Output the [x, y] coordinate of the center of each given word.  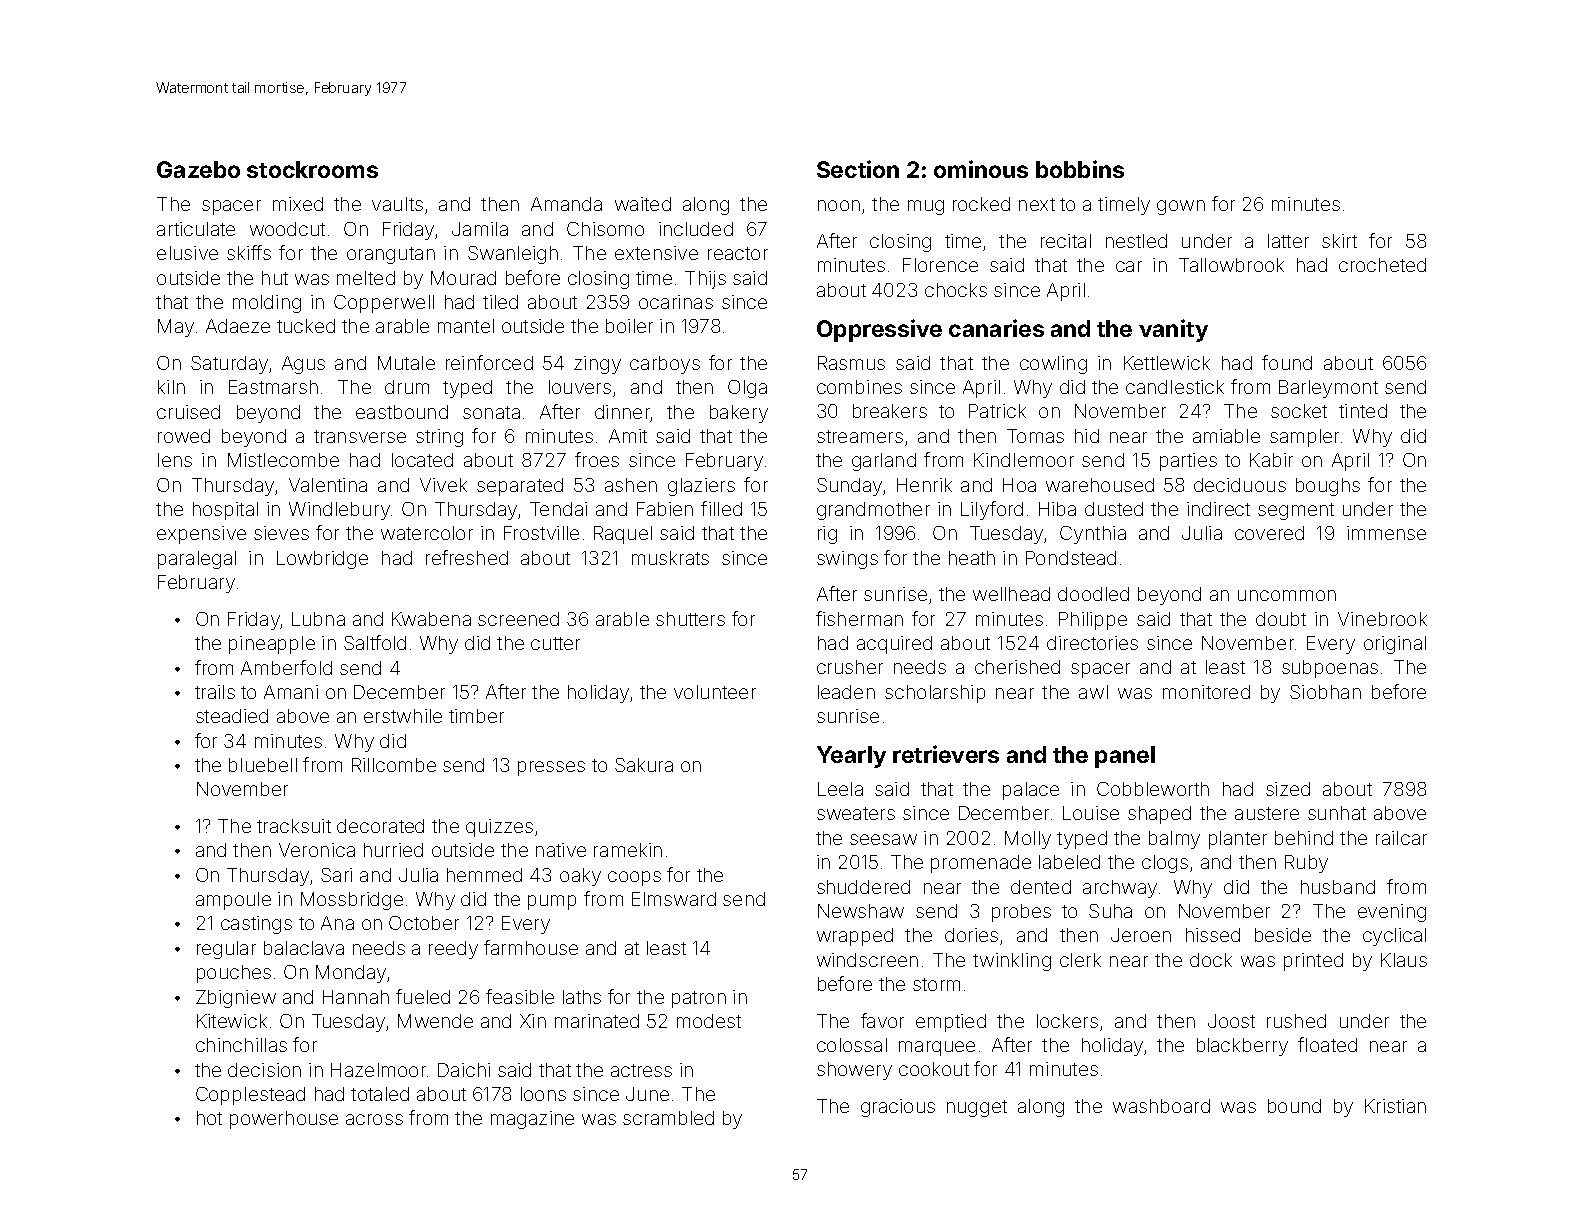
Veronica [317, 850]
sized [1288, 789]
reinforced [489, 362]
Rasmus [851, 363]
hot [209, 1118]
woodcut [287, 229]
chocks [956, 290]
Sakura [644, 765]
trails [215, 692]
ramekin [628, 850]
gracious [898, 1108]
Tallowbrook [1231, 265]
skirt [1339, 241]
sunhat [1337, 813]
